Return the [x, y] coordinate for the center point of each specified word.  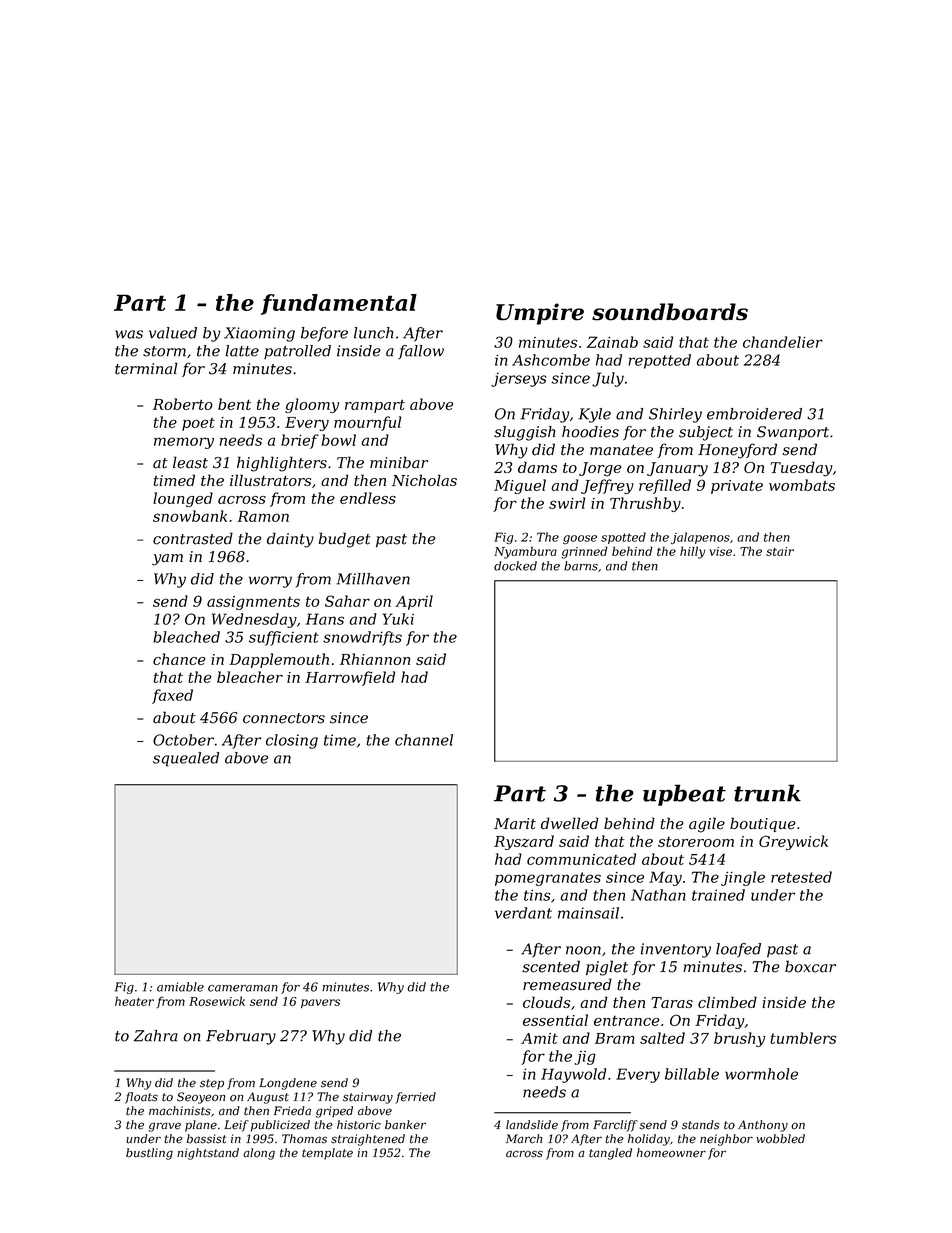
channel [424, 740]
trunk [767, 793]
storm [164, 351]
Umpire [540, 314]
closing [292, 741]
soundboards [670, 312]
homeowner [671, 1153]
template [327, 1154]
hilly [692, 552]
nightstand [208, 1154]
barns [581, 566]
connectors [284, 718]
